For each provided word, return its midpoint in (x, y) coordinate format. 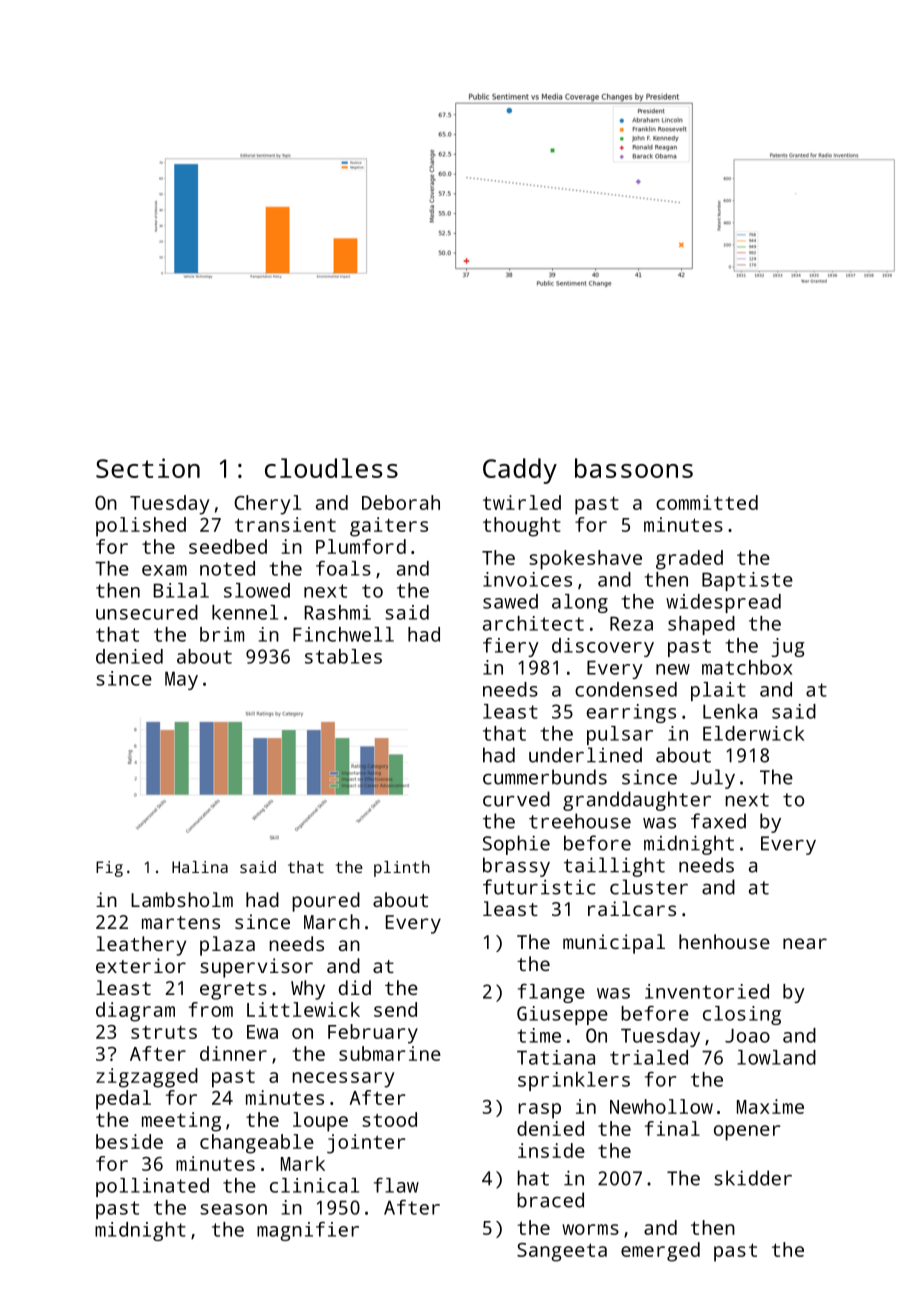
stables (343, 656)
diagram (135, 1012)
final (672, 1128)
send (395, 1009)
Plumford (361, 546)
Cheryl (267, 505)
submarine (390, 1053)
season (233, 1209)
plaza (227, 946)
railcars (632, 908)
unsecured (147, 612)
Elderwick (753, 733)
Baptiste (747, 581)
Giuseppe (562, 1015)
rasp (539, 1111)
